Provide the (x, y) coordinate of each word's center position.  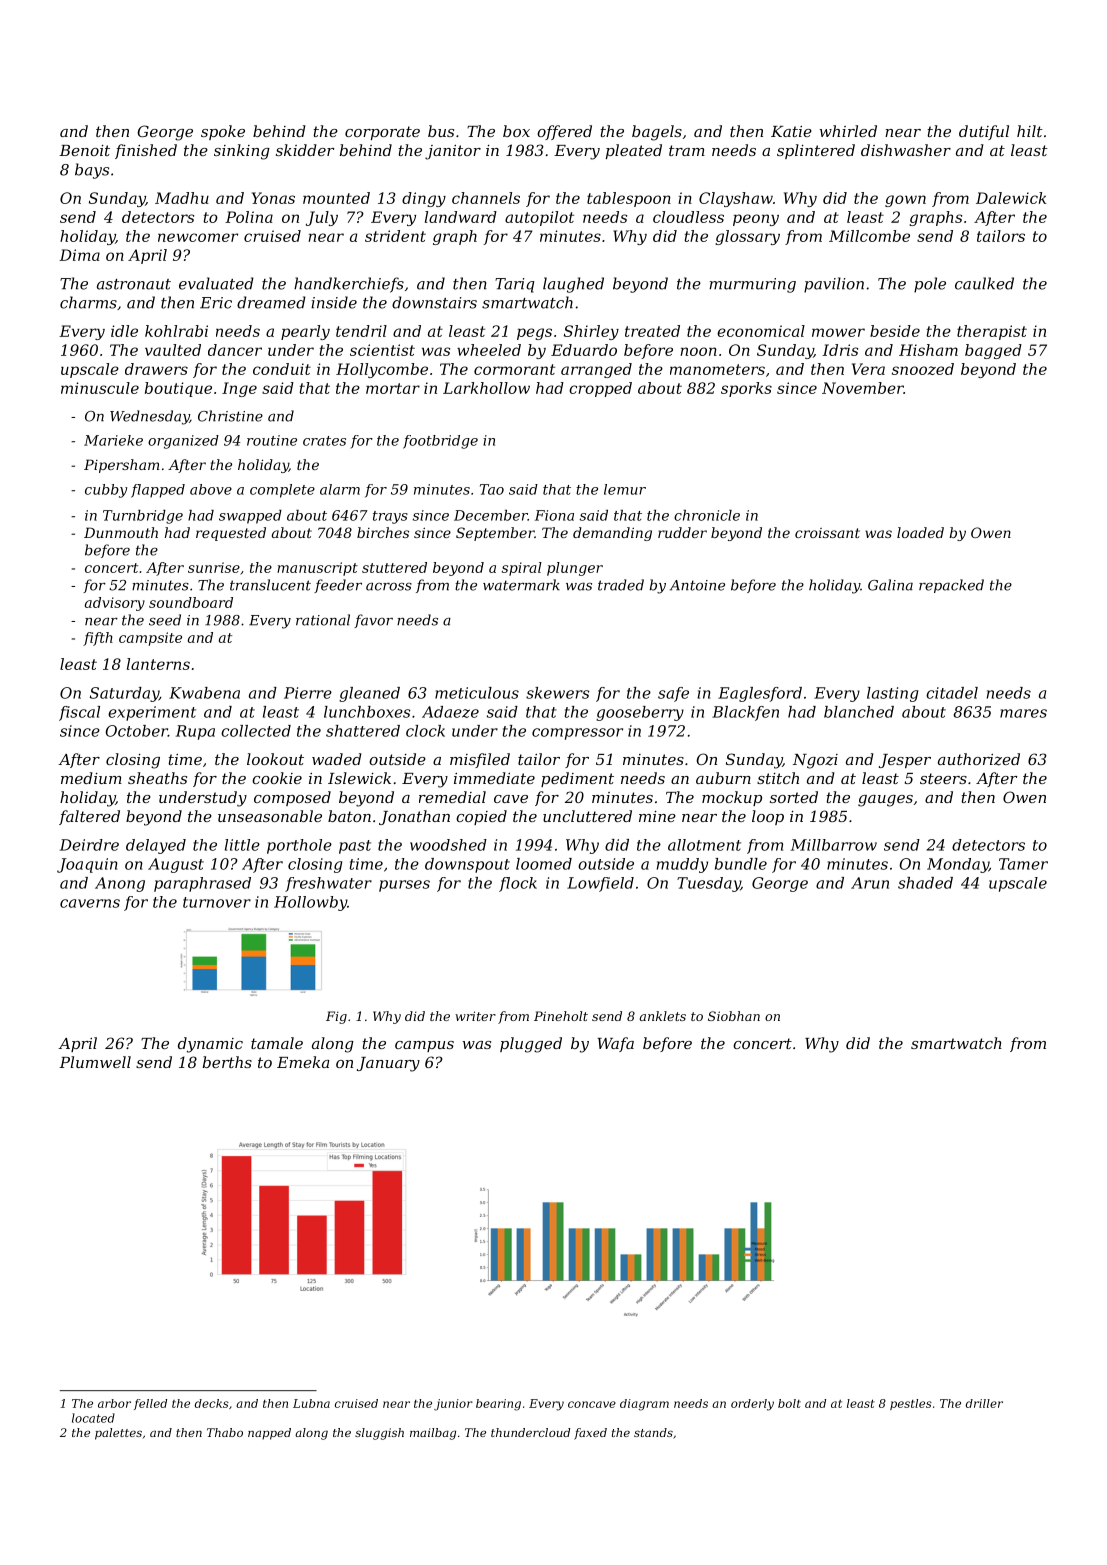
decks (212, 1403)
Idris (840, 350)
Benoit (84, 150)
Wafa (615, 1044)
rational (323, 620)
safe (673, 694)
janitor (453, 152)
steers (943, 778)
